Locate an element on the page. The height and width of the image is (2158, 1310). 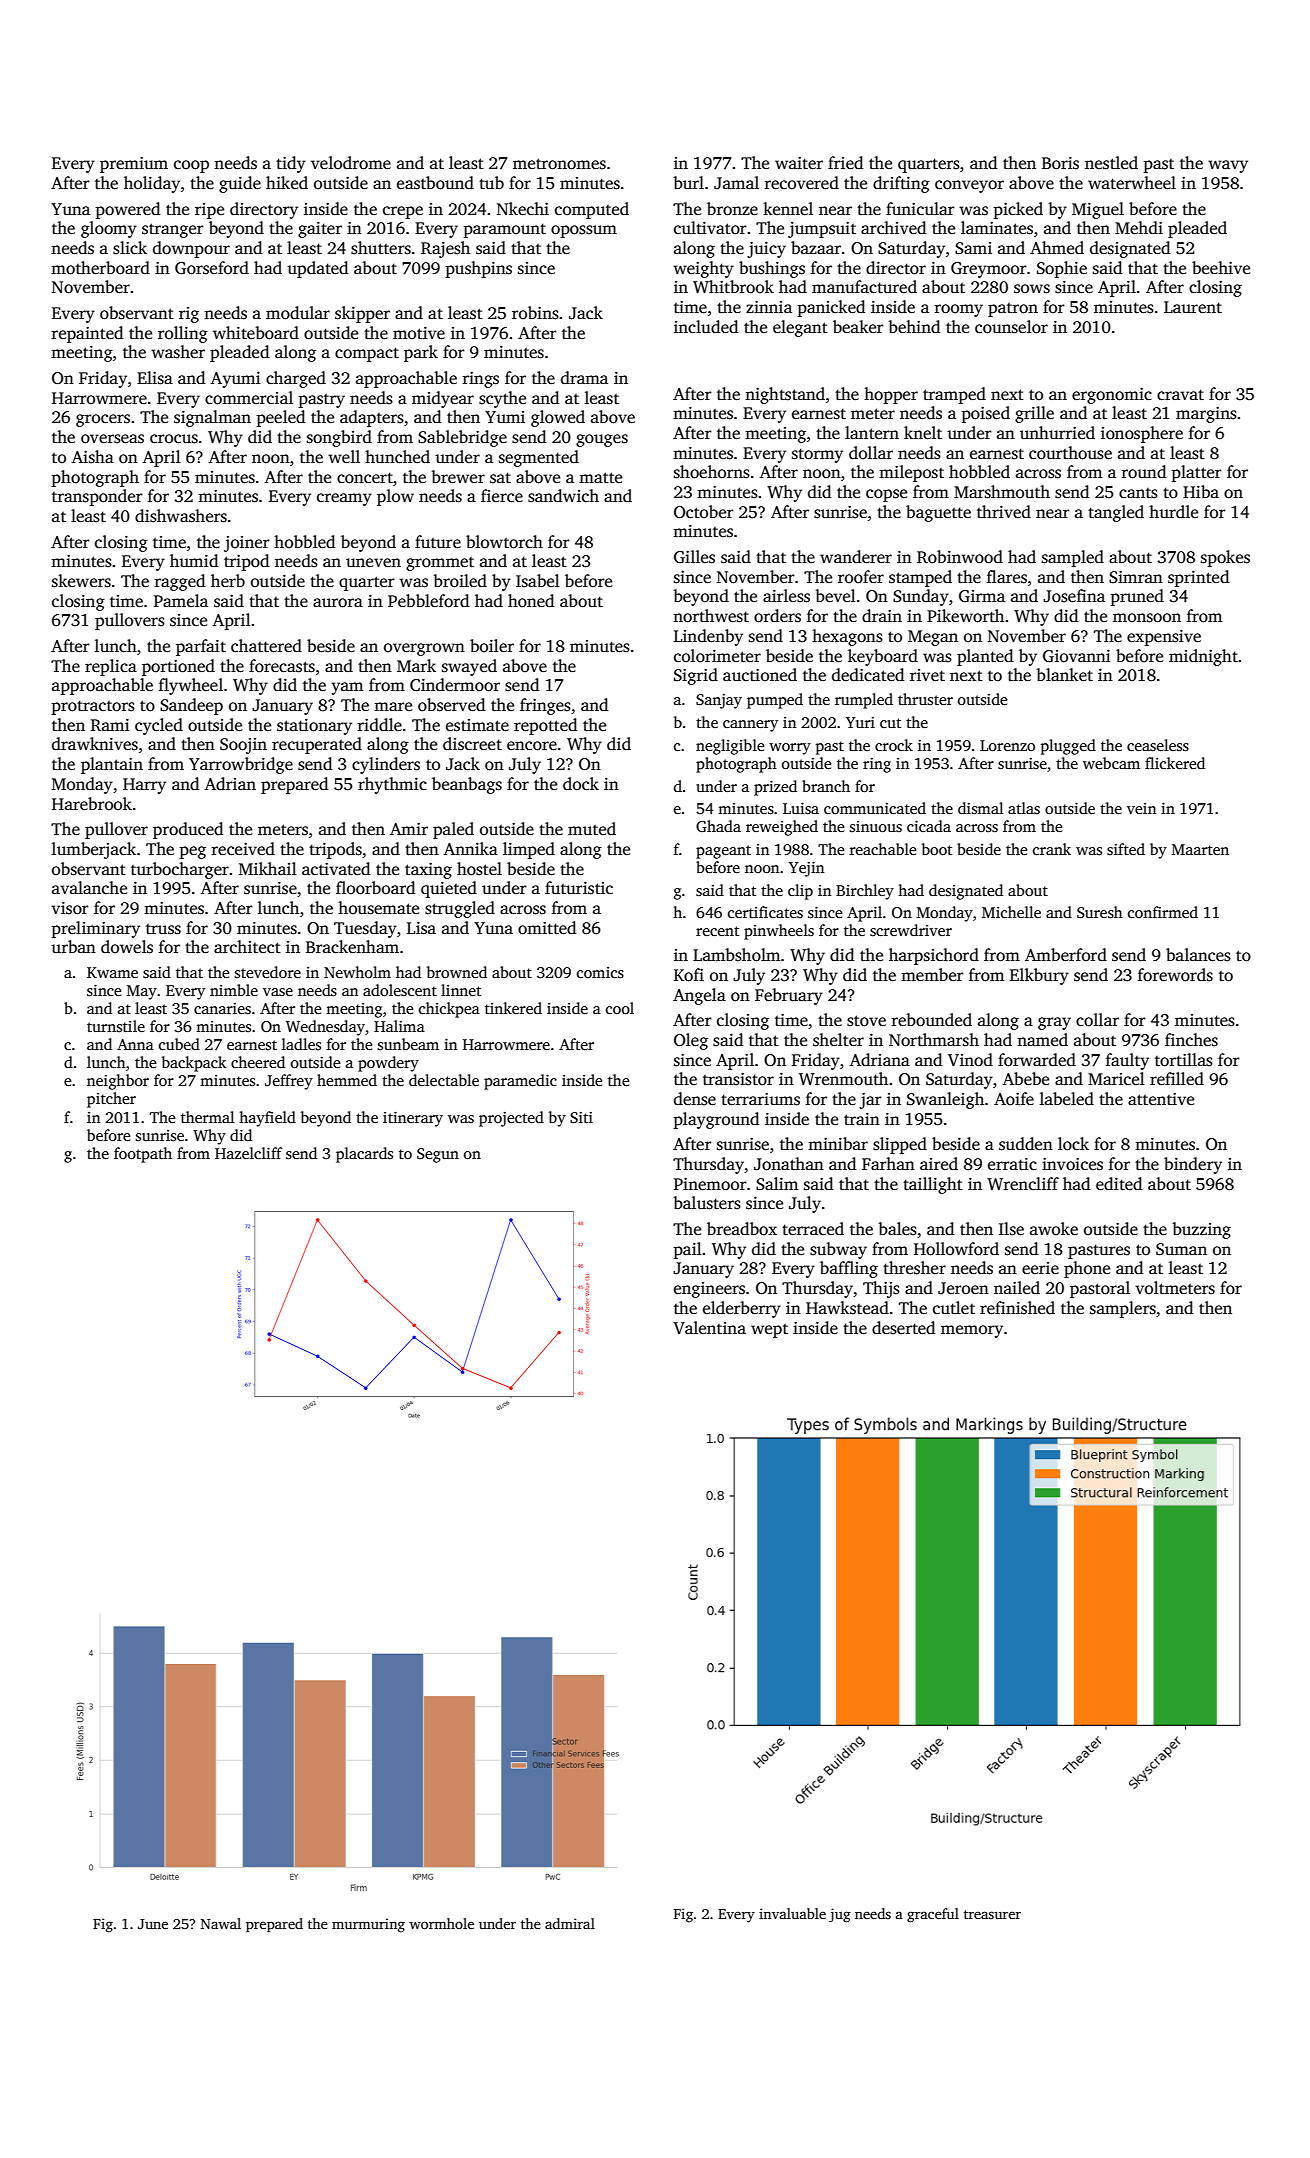
Nawal is located at coordinates (221, 1923).
